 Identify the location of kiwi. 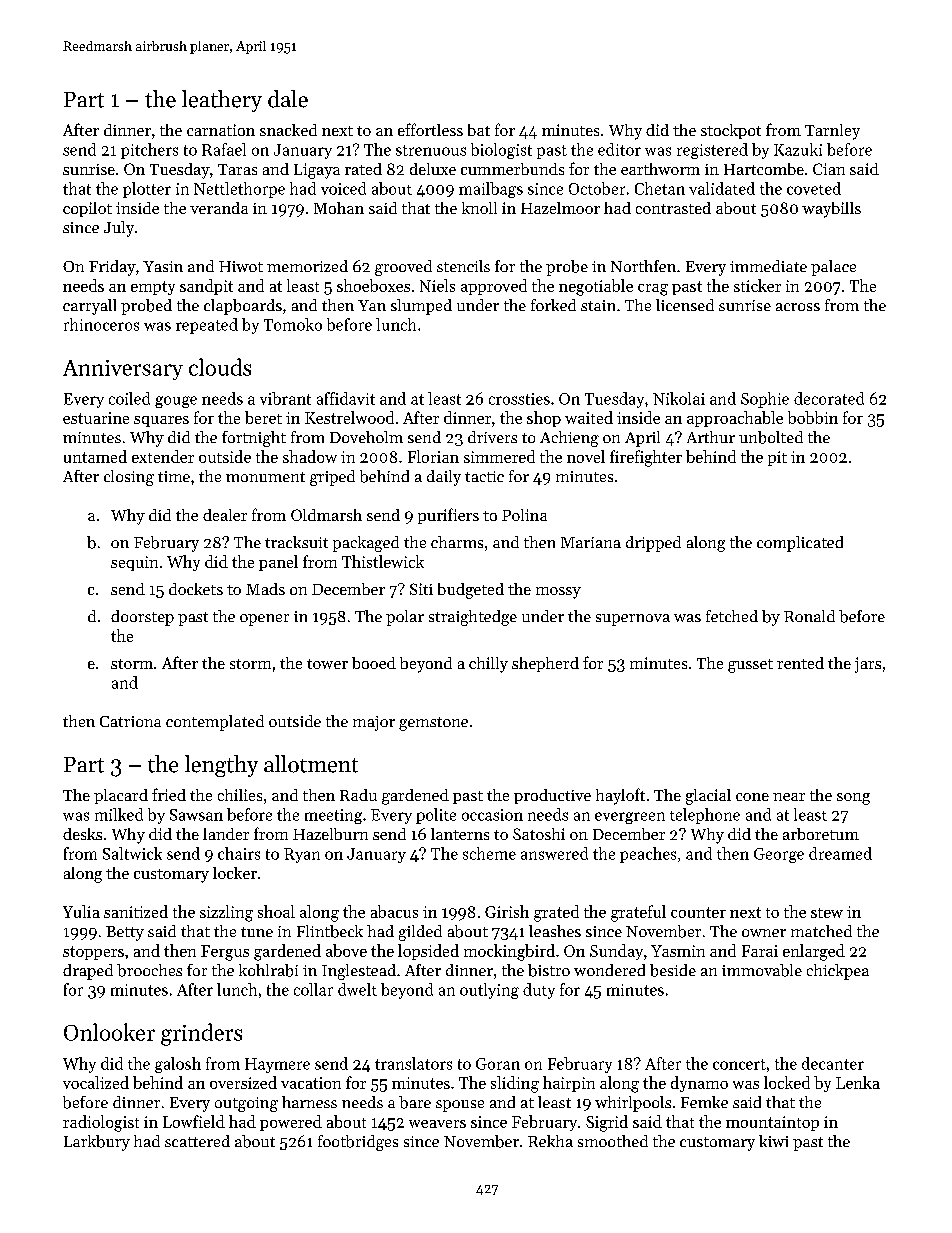
(773, 1141).
